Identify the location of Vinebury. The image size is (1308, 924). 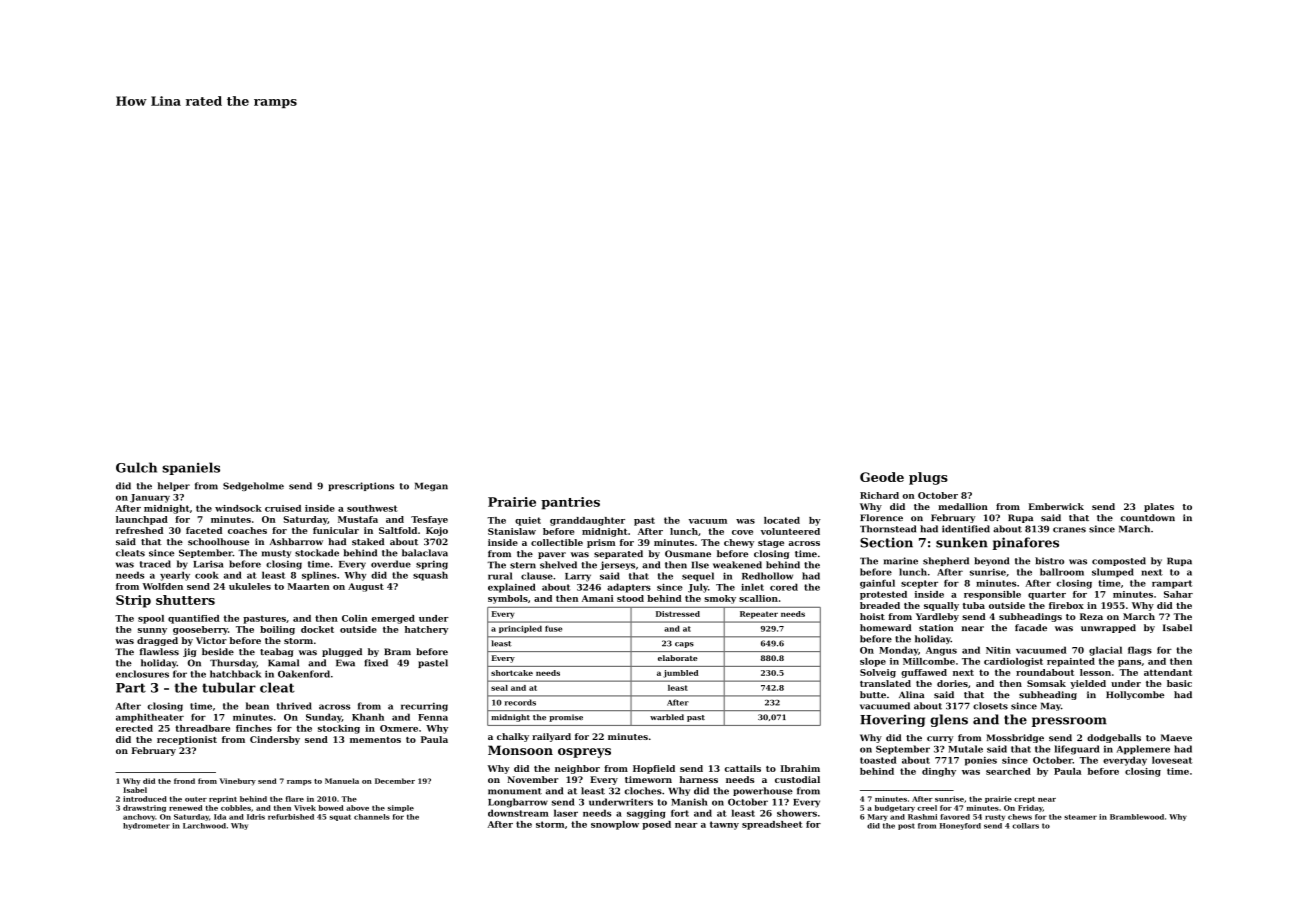
(238, 782).
